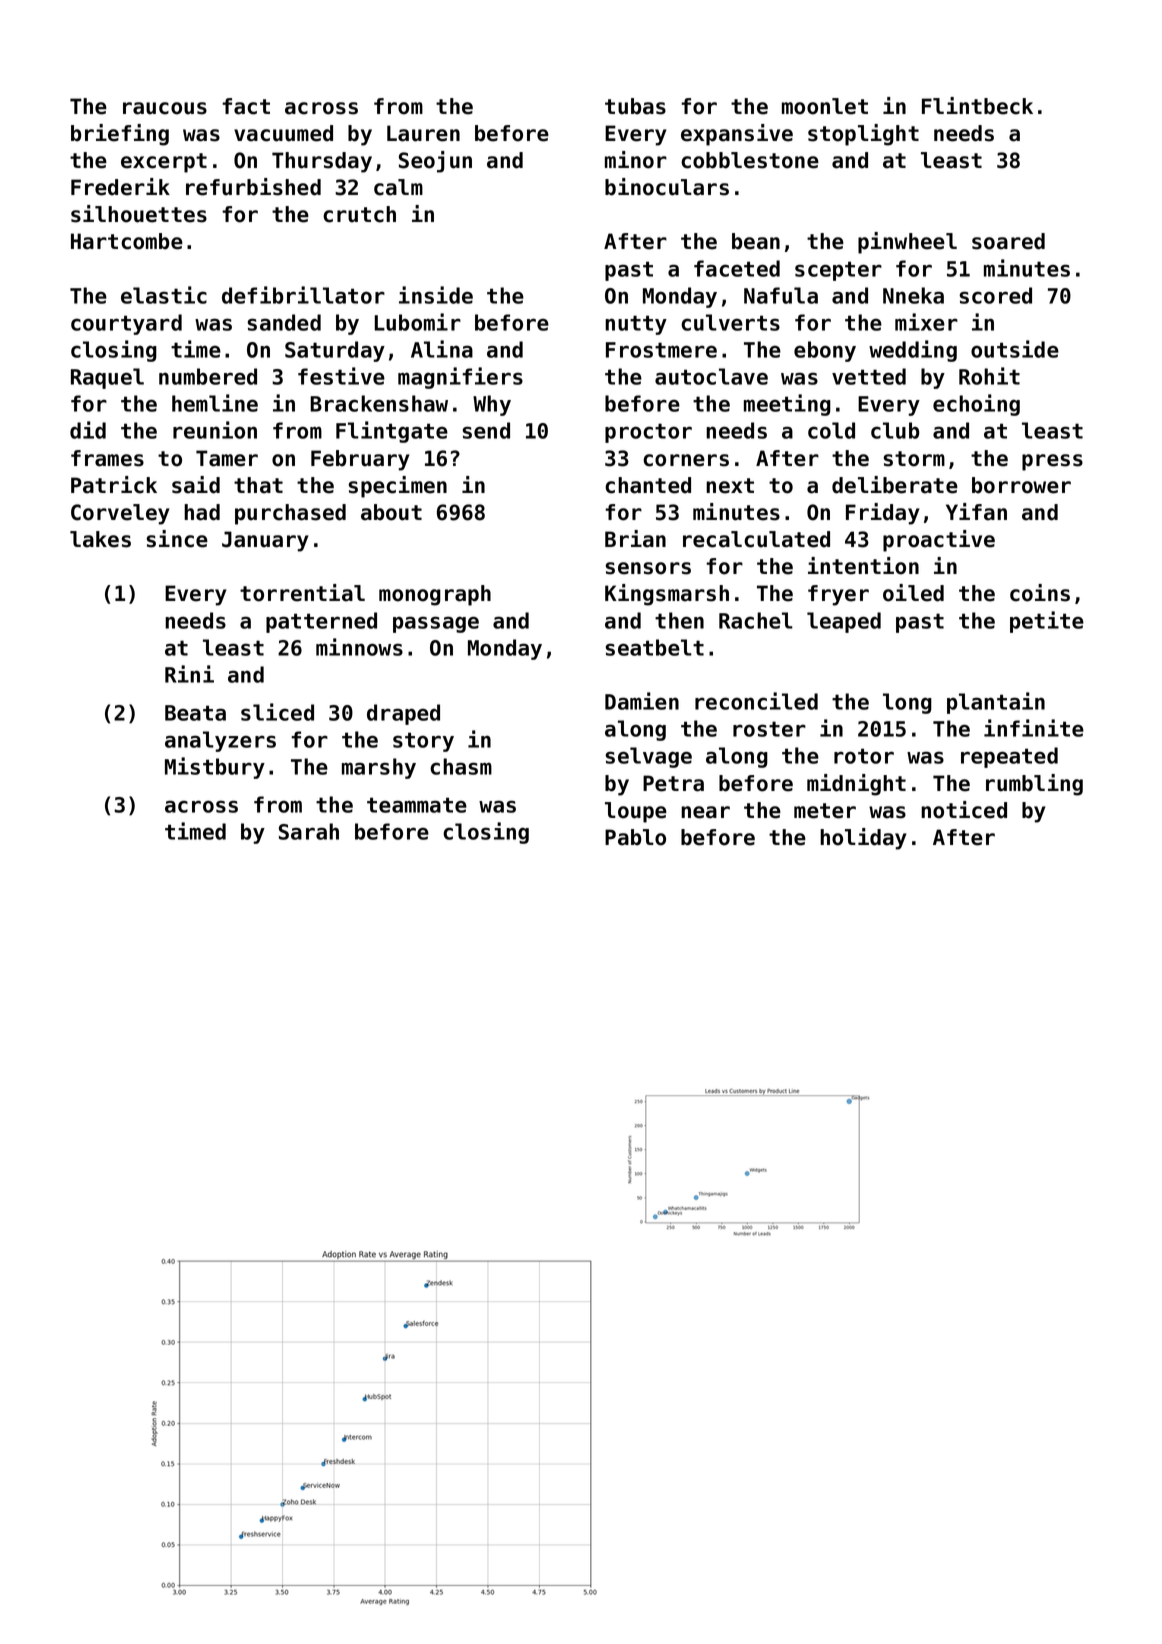 The image size is (1162, 1644). What do you see at coordinates (654, 647) in the page?
I see `seatbelt` at bounding box center [654, 647].
